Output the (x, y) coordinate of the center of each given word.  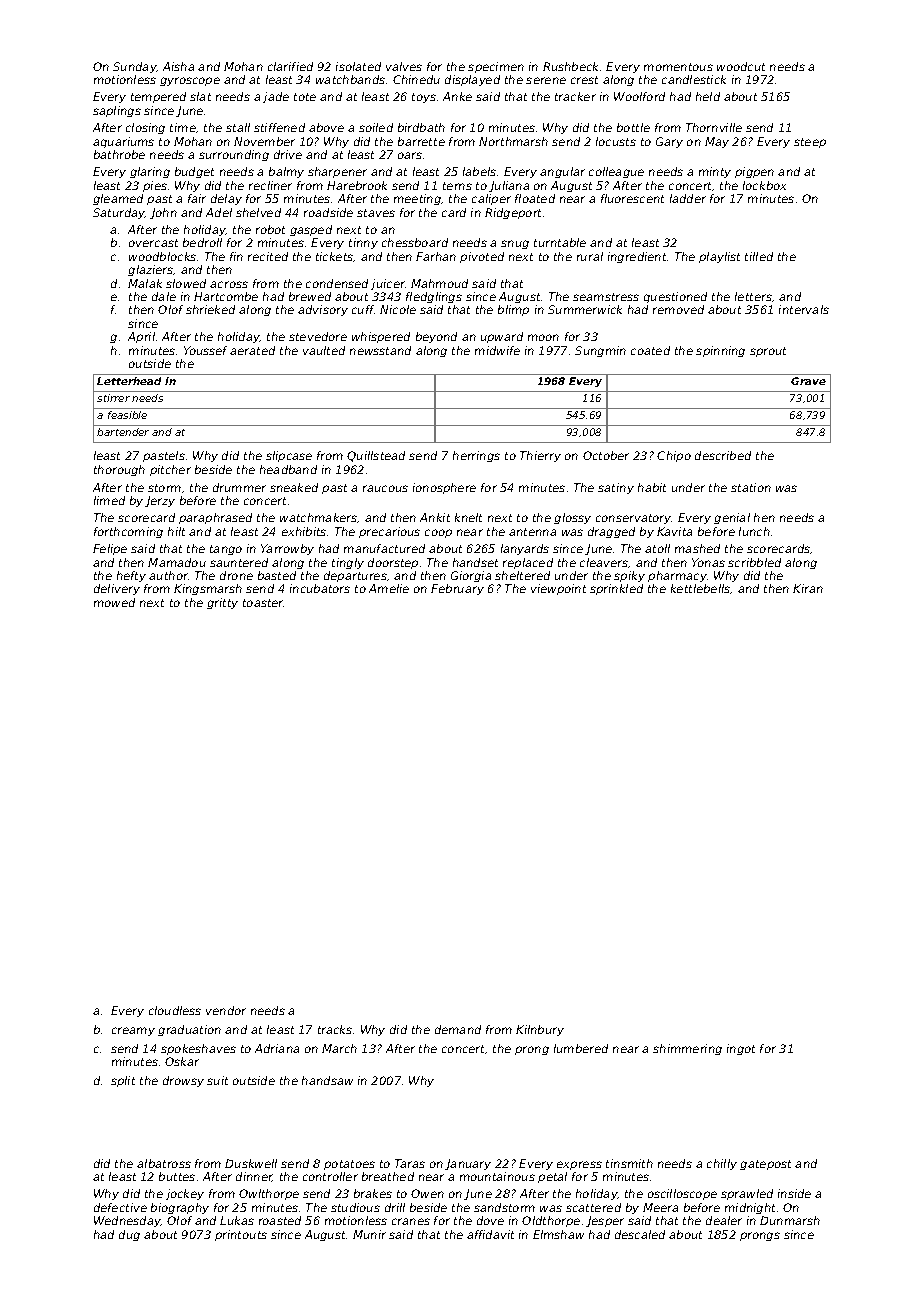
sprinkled (616, 589)
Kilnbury (540, 1030)
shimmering (687, 1049)
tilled (759, 256)
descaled (640, 1234)
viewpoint (558, 589)
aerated (252, 350)
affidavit (490, 1234)
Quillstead (376, 456)
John (163, 213)
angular (562, 172)
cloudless (175, 1010)
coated (650, 350)
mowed (114, 602)
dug (129, 1235)
